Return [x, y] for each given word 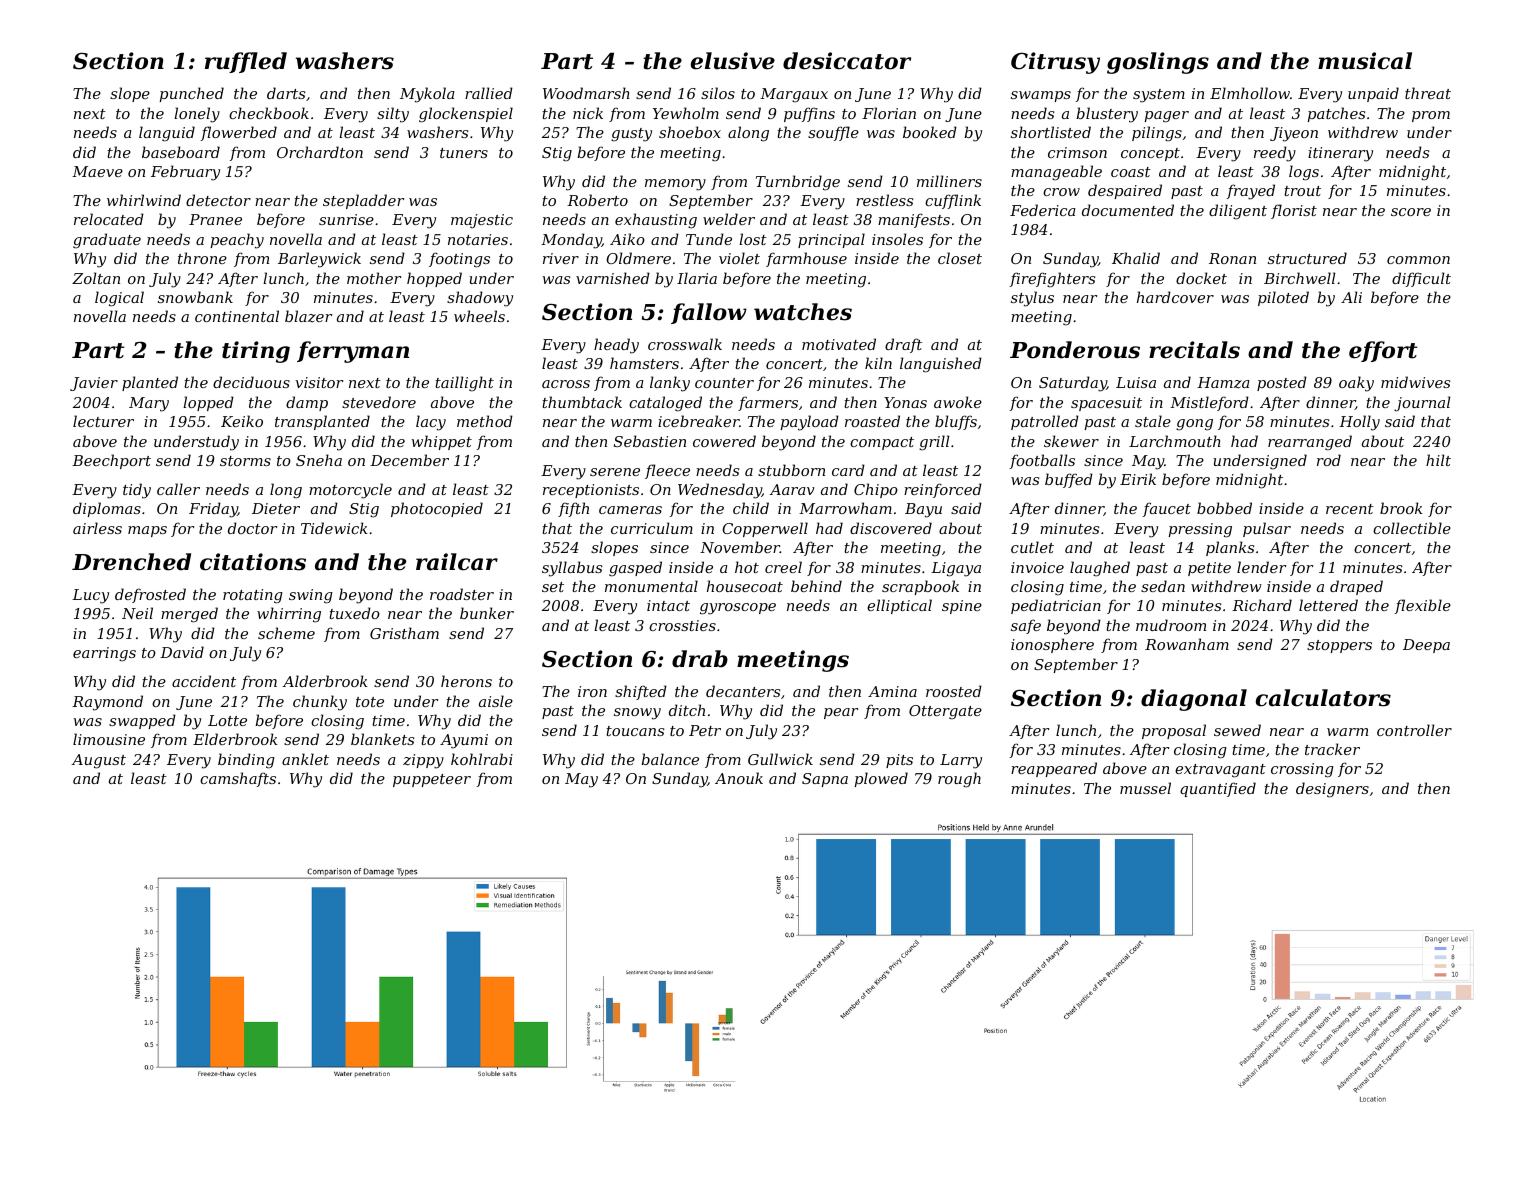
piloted [1283, 298]
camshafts [238, 779]
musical [1365, 61]
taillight [464, 384]
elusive [733, 61]
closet [960, 258]
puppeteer [432, 780]
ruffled [246, 62]
